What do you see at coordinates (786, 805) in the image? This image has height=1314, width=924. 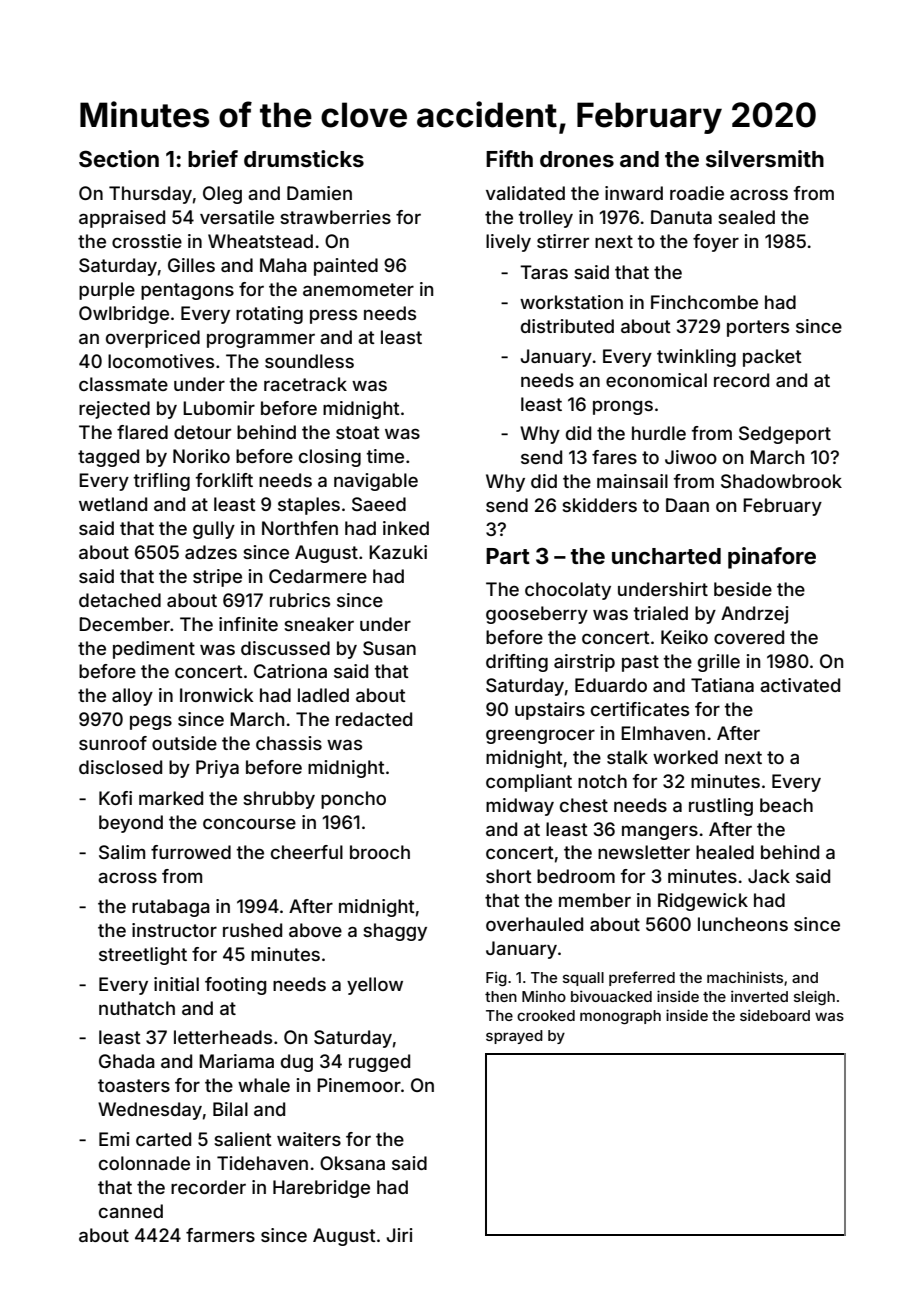 I see `beach` at bounding box center [786, 805].
